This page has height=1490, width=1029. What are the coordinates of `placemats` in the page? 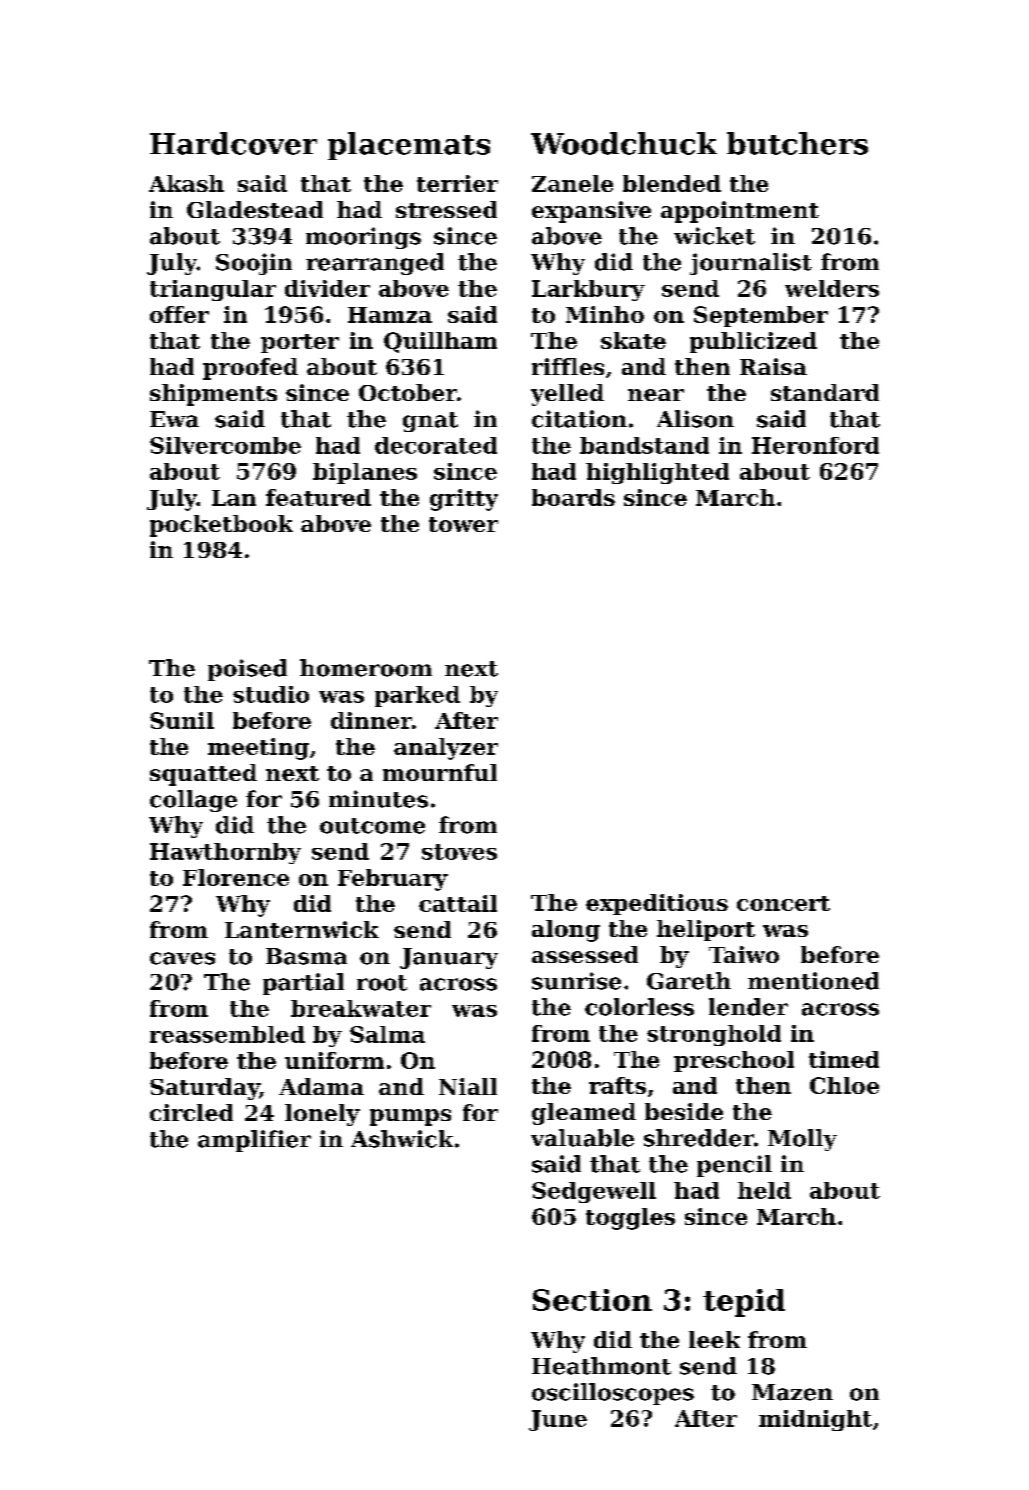 It's located at (409, 146).
